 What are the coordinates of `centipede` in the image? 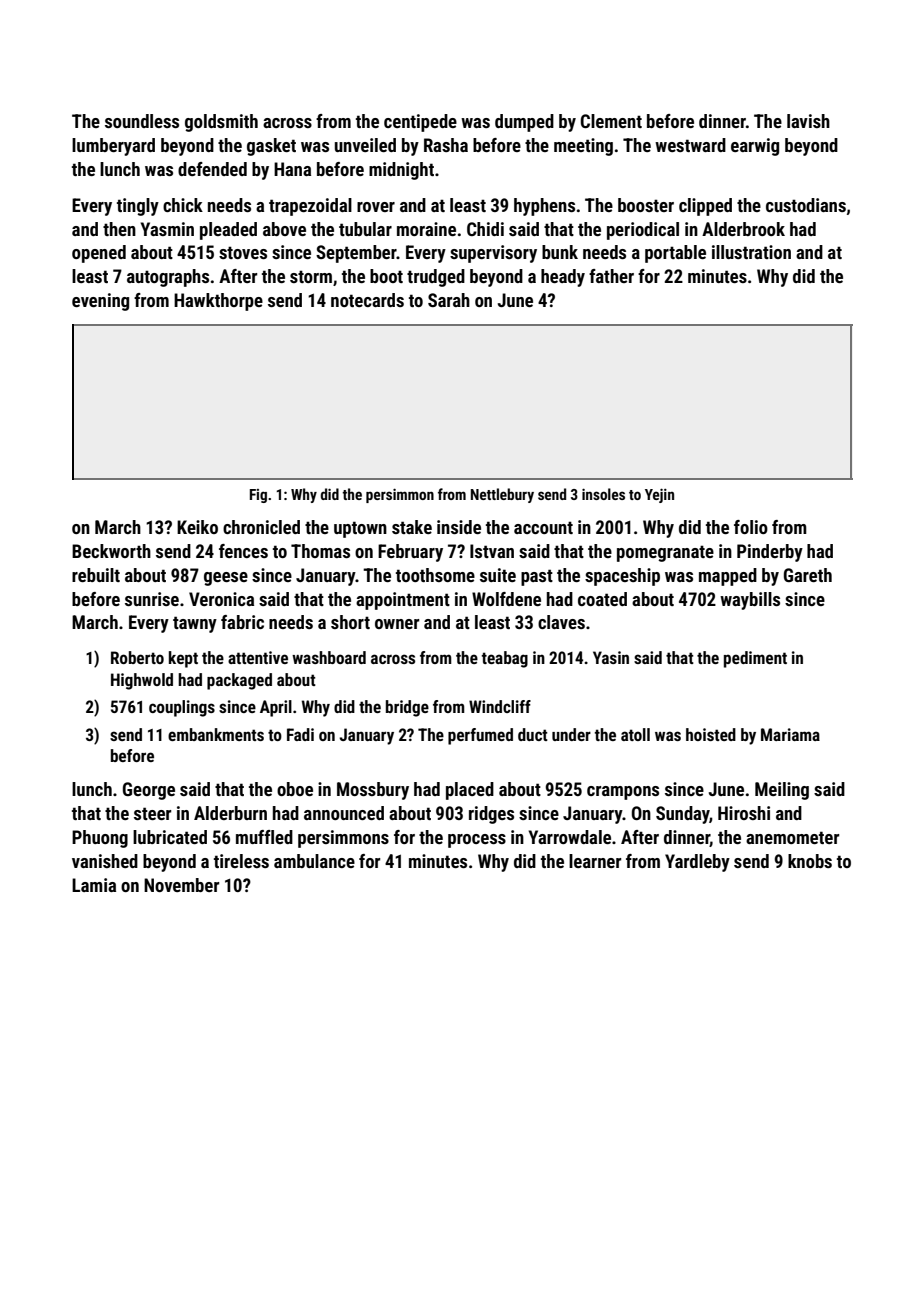 It's located at (420, 123).
